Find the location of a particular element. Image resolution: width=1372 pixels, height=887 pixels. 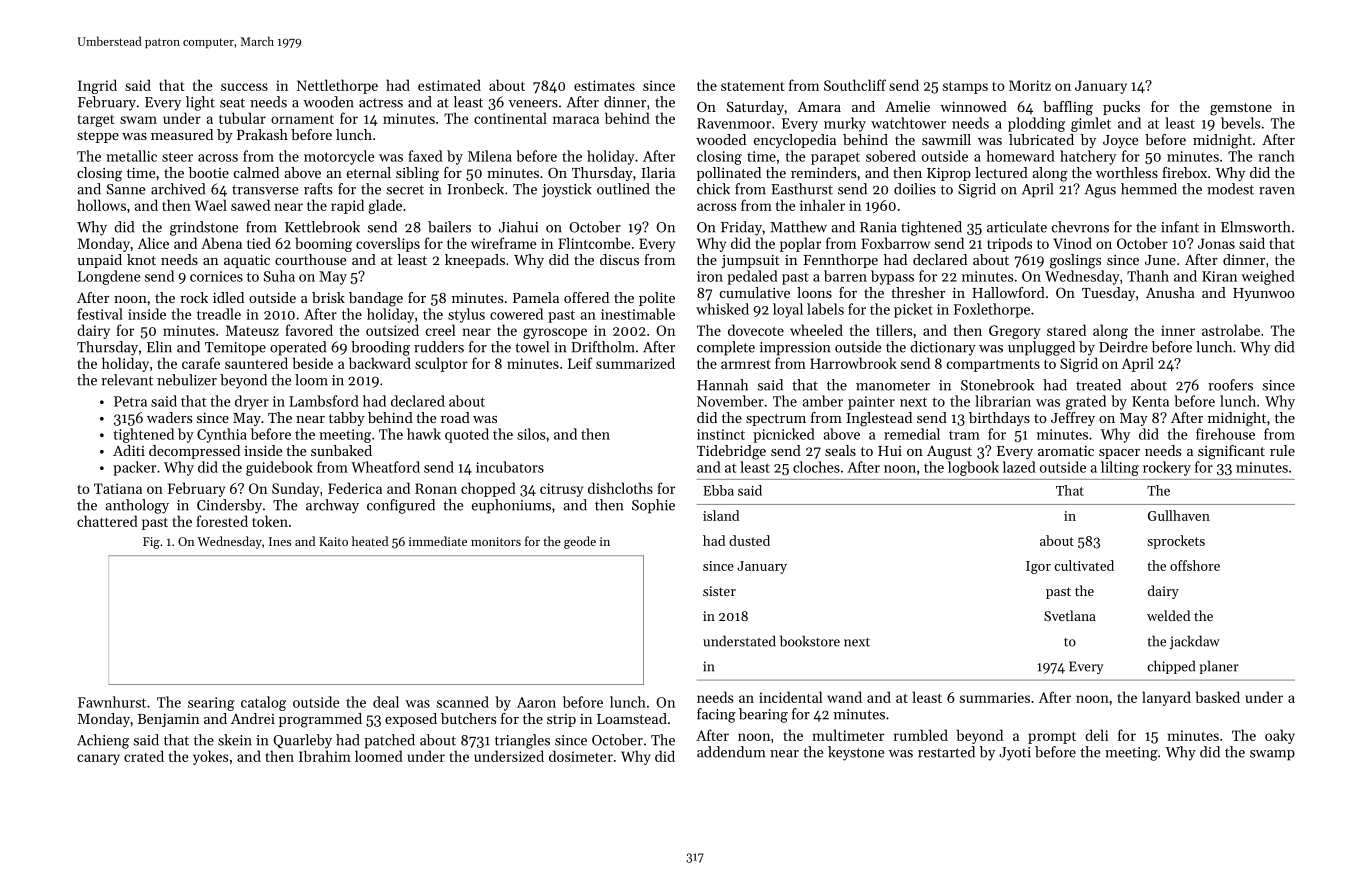

bookstore is located at coordinates (810, 641).
